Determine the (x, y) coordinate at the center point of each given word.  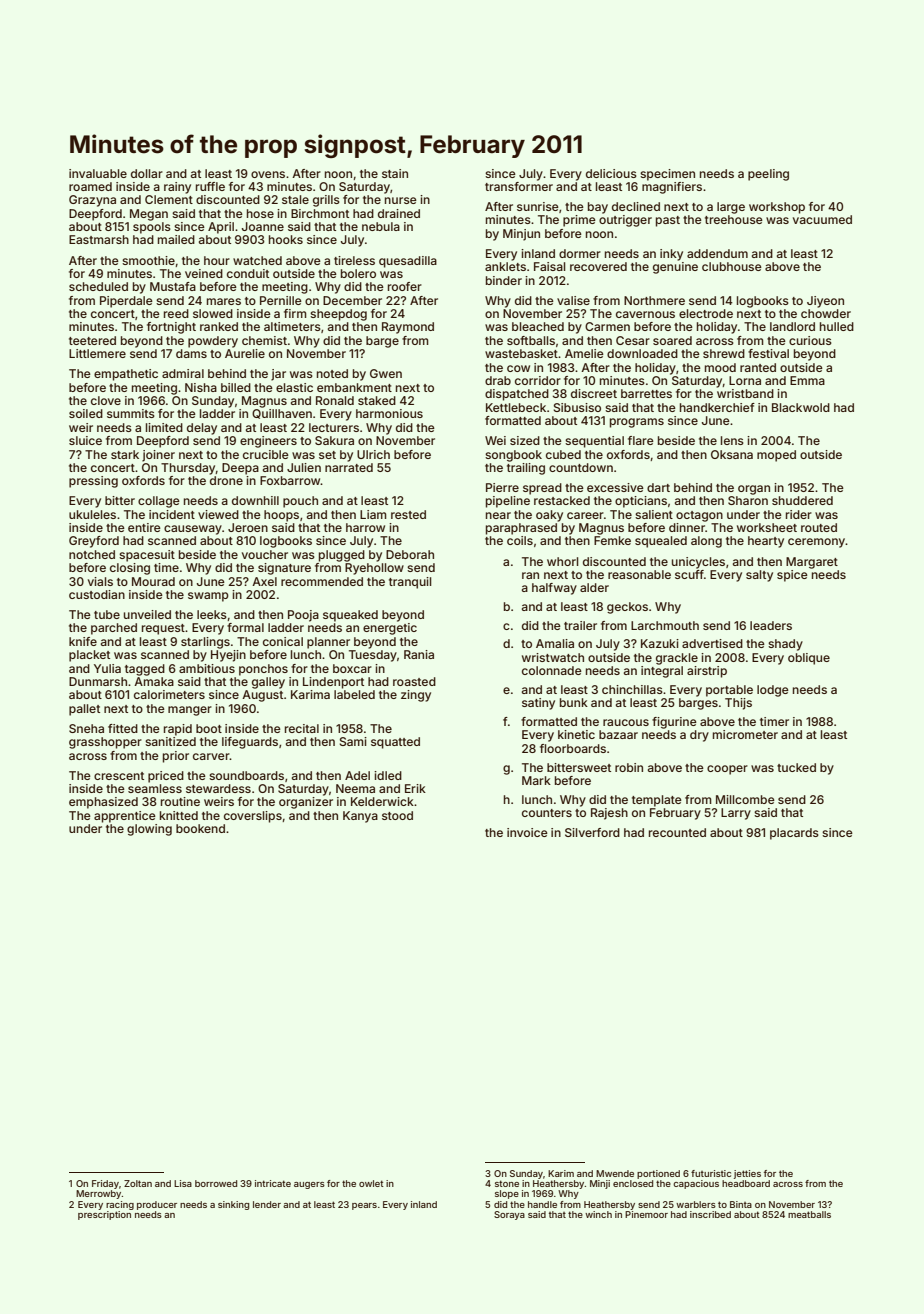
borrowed (216, 1183)
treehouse (734, 219)
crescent (119, 776)
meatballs (809, 1214)
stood (397, 815)
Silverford (592, 832)
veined (204, 273)
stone (507, 1183)
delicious (611, 173)
